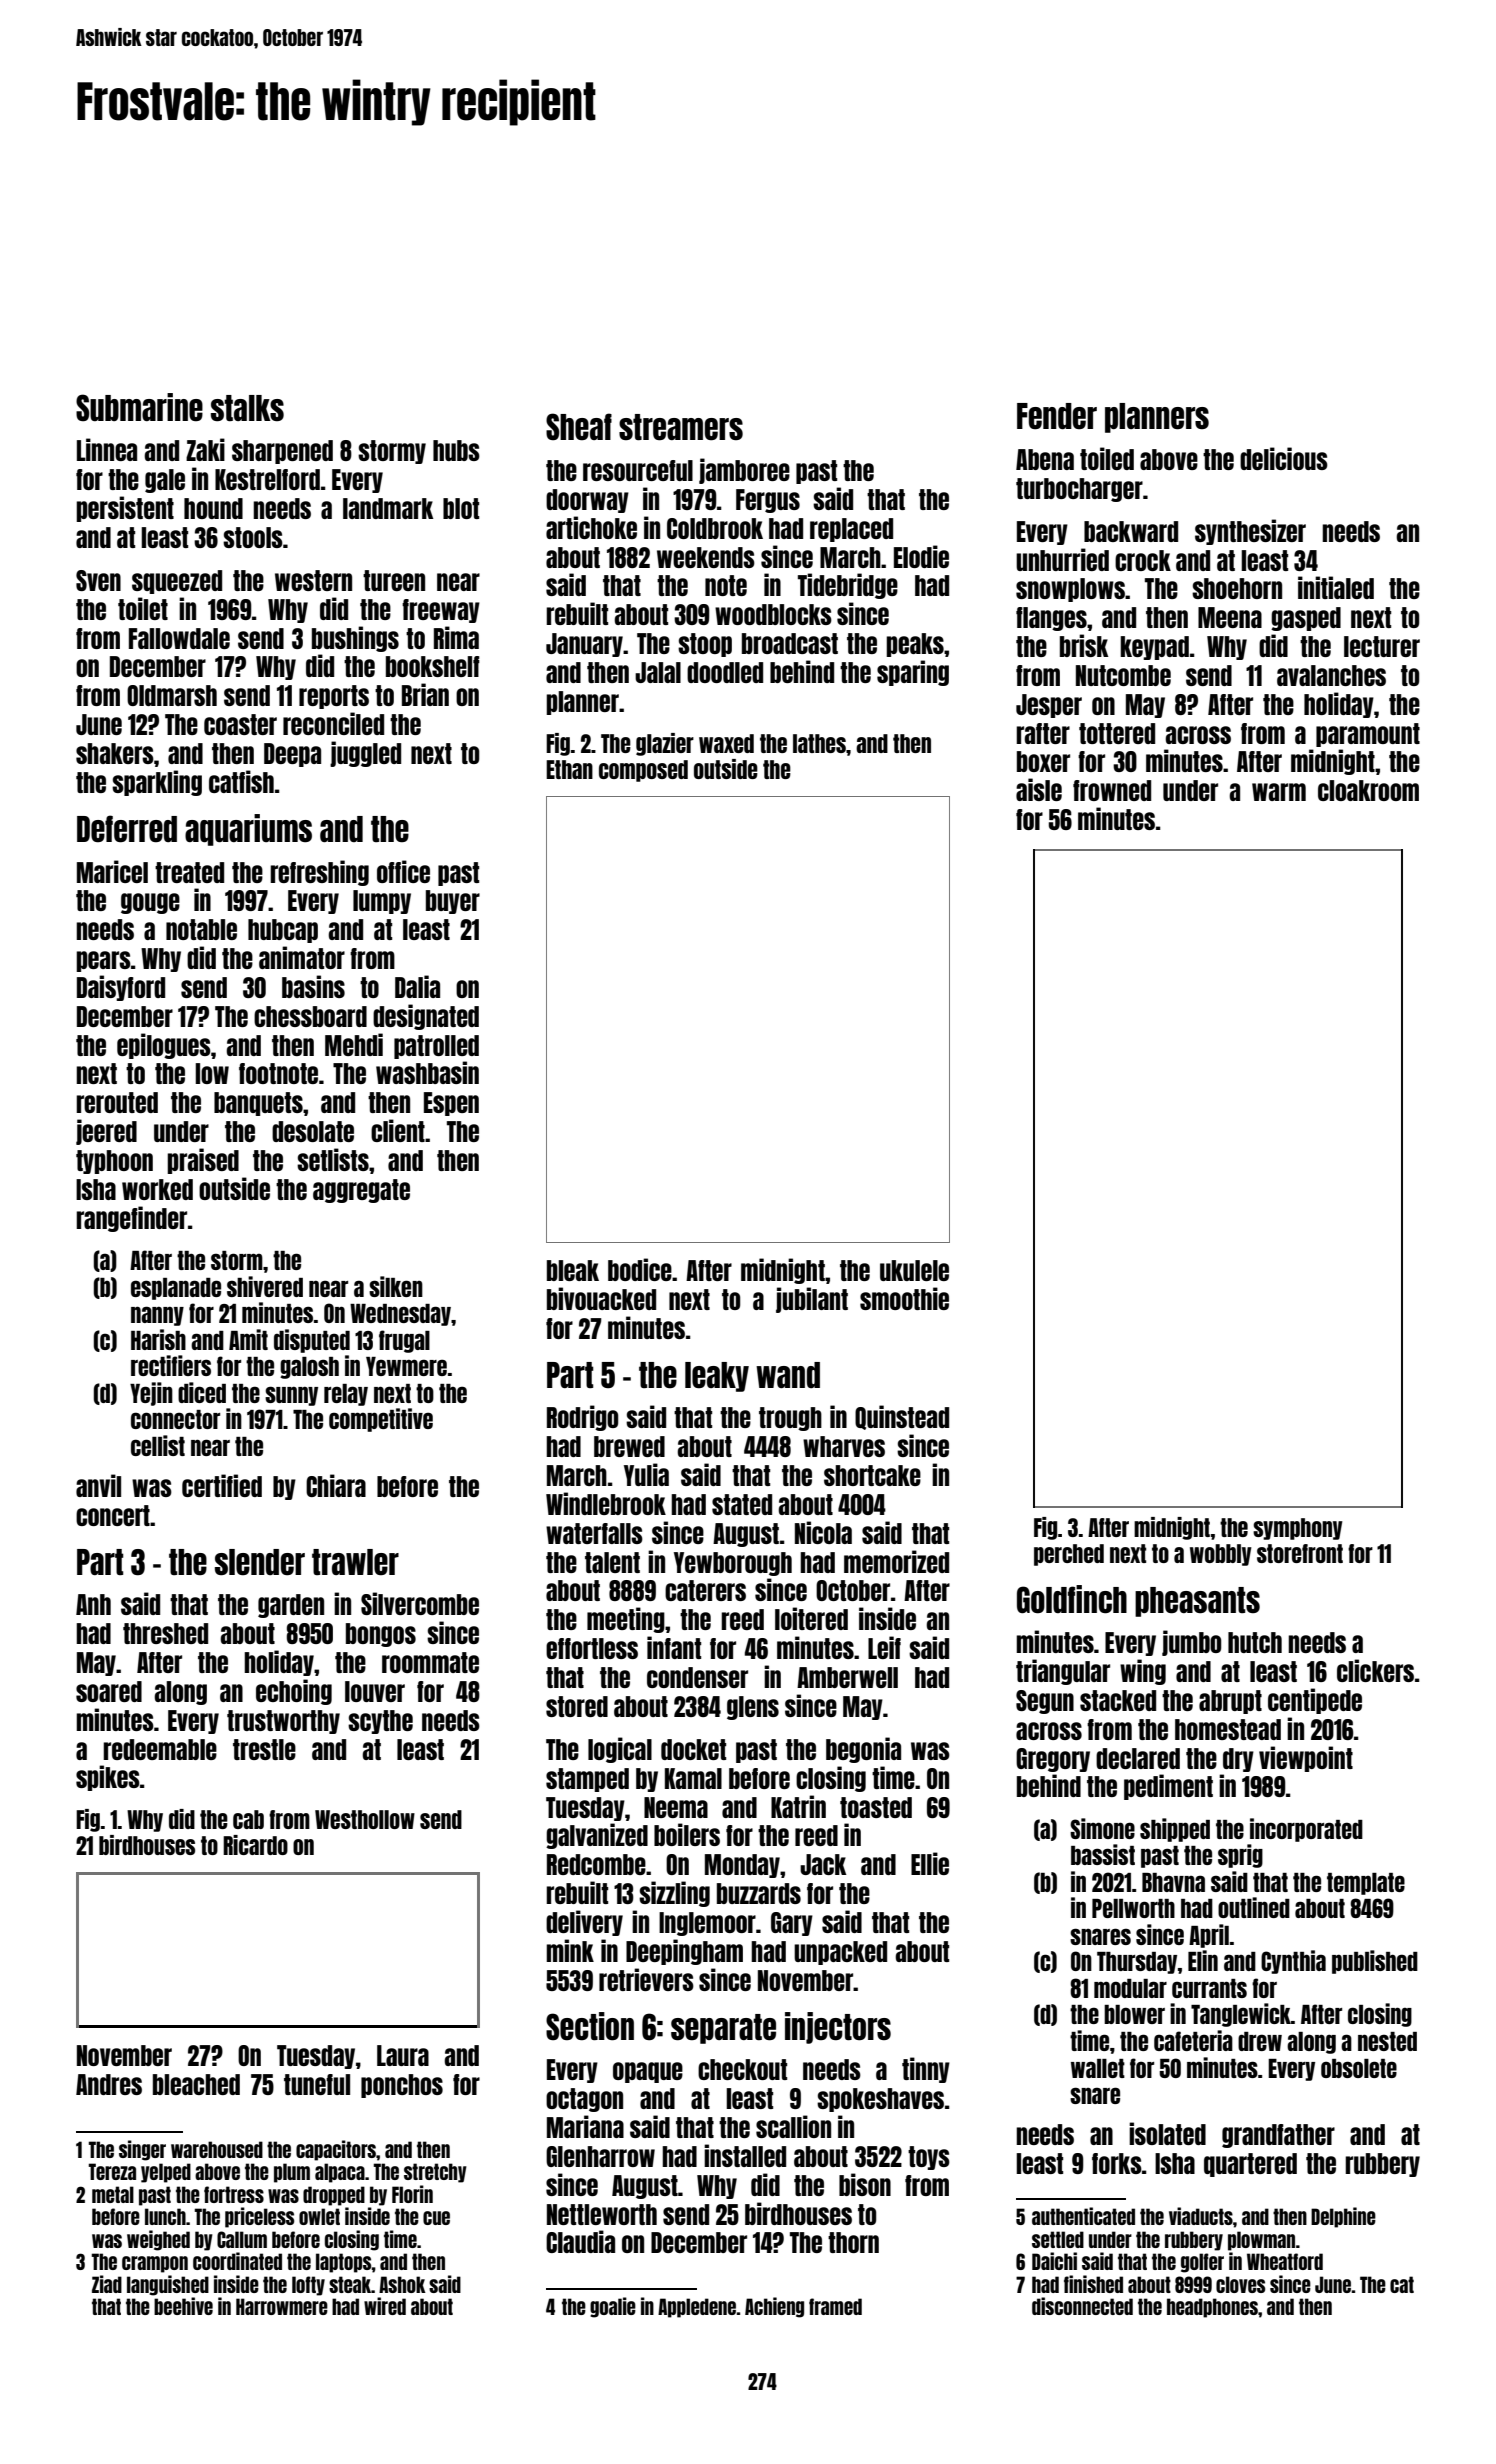 The width and height of the screenshot is (1496, 2464). Describe the element at coordinates (396, 1286) in the screenshot. I see `silken` at that location.
